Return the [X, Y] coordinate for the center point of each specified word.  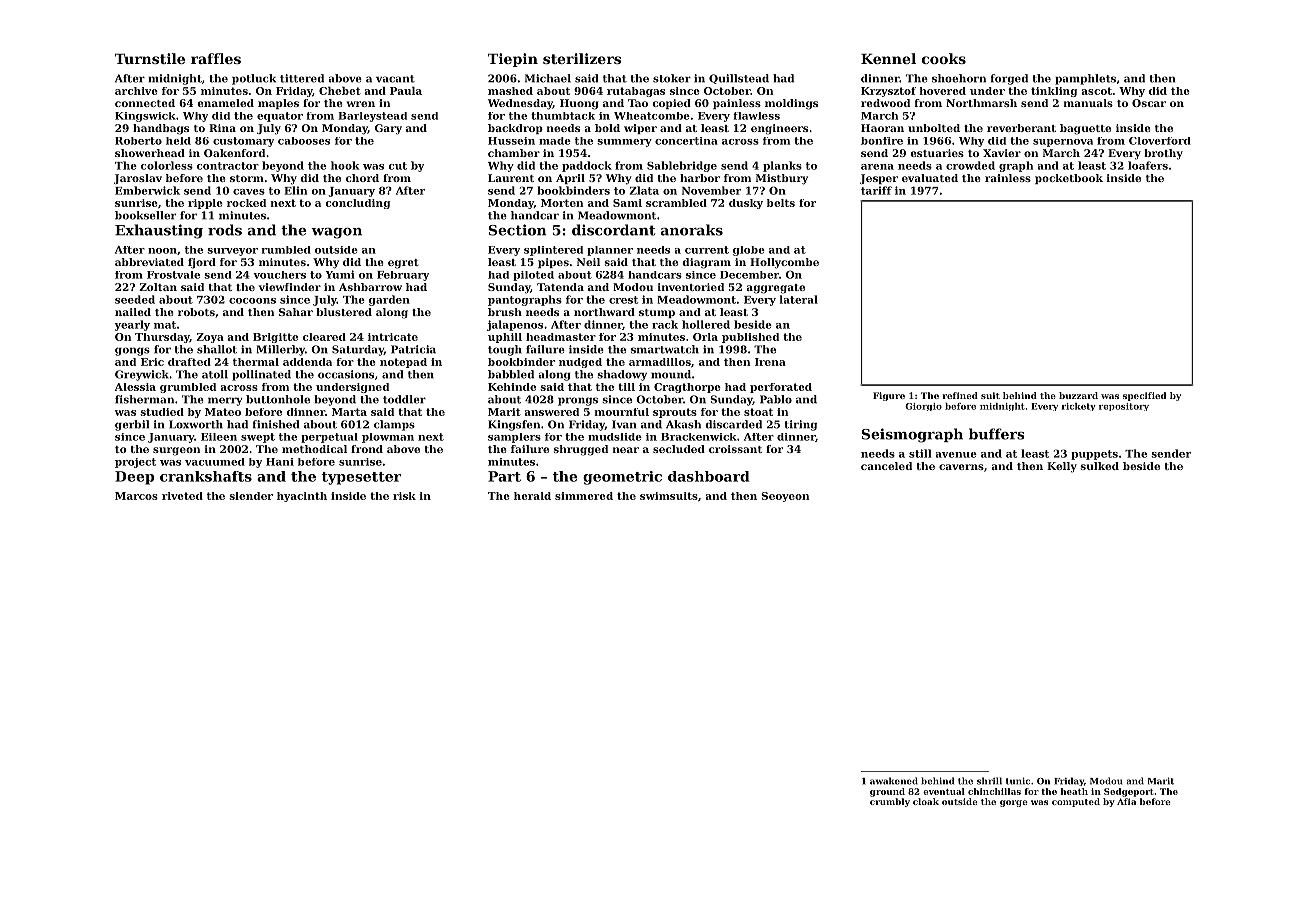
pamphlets [1085, 79]
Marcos [136, 496]
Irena [770, 362]
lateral [799, 299]
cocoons [252, 301]
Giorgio [923, 407]
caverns [961, 467]
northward [604, 312]
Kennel [888, 58]
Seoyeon [785, 497]
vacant [395, 79]
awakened [894, 781]
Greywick [142, 375]
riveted [182, 496]
